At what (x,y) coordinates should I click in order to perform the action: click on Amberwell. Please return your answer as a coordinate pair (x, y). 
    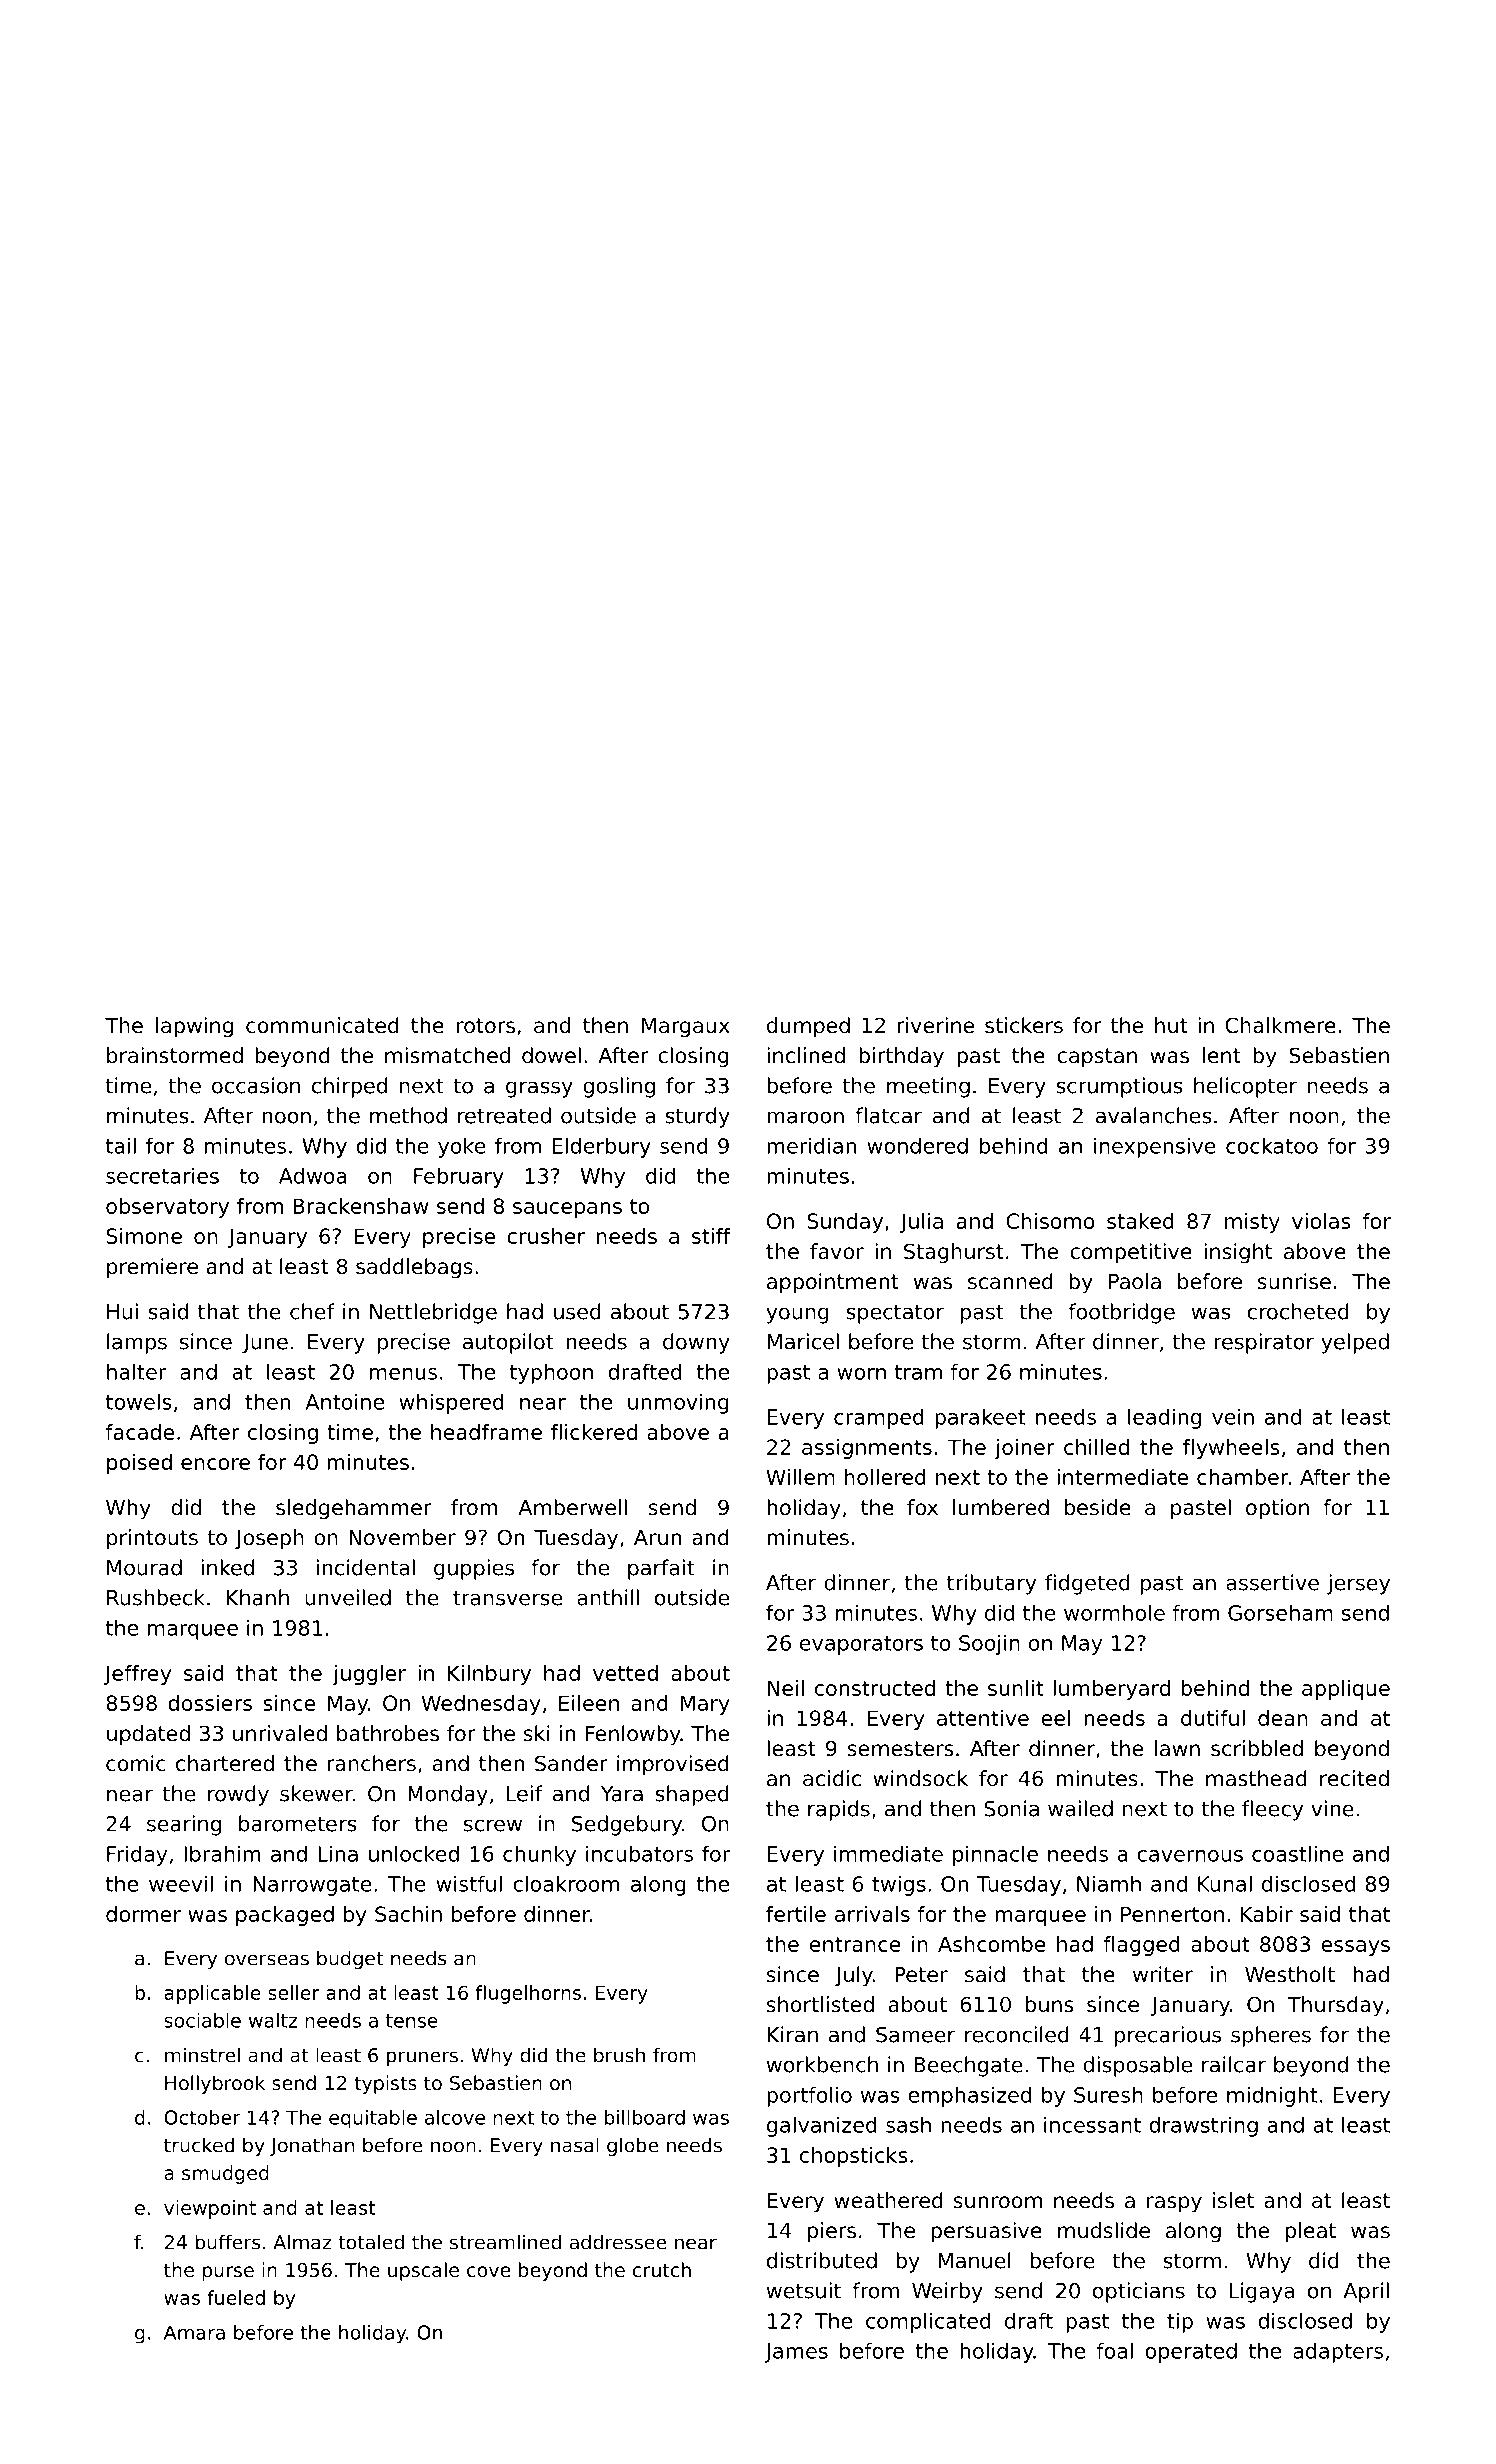
    Looking at the image, I should click on (572, 1507).
